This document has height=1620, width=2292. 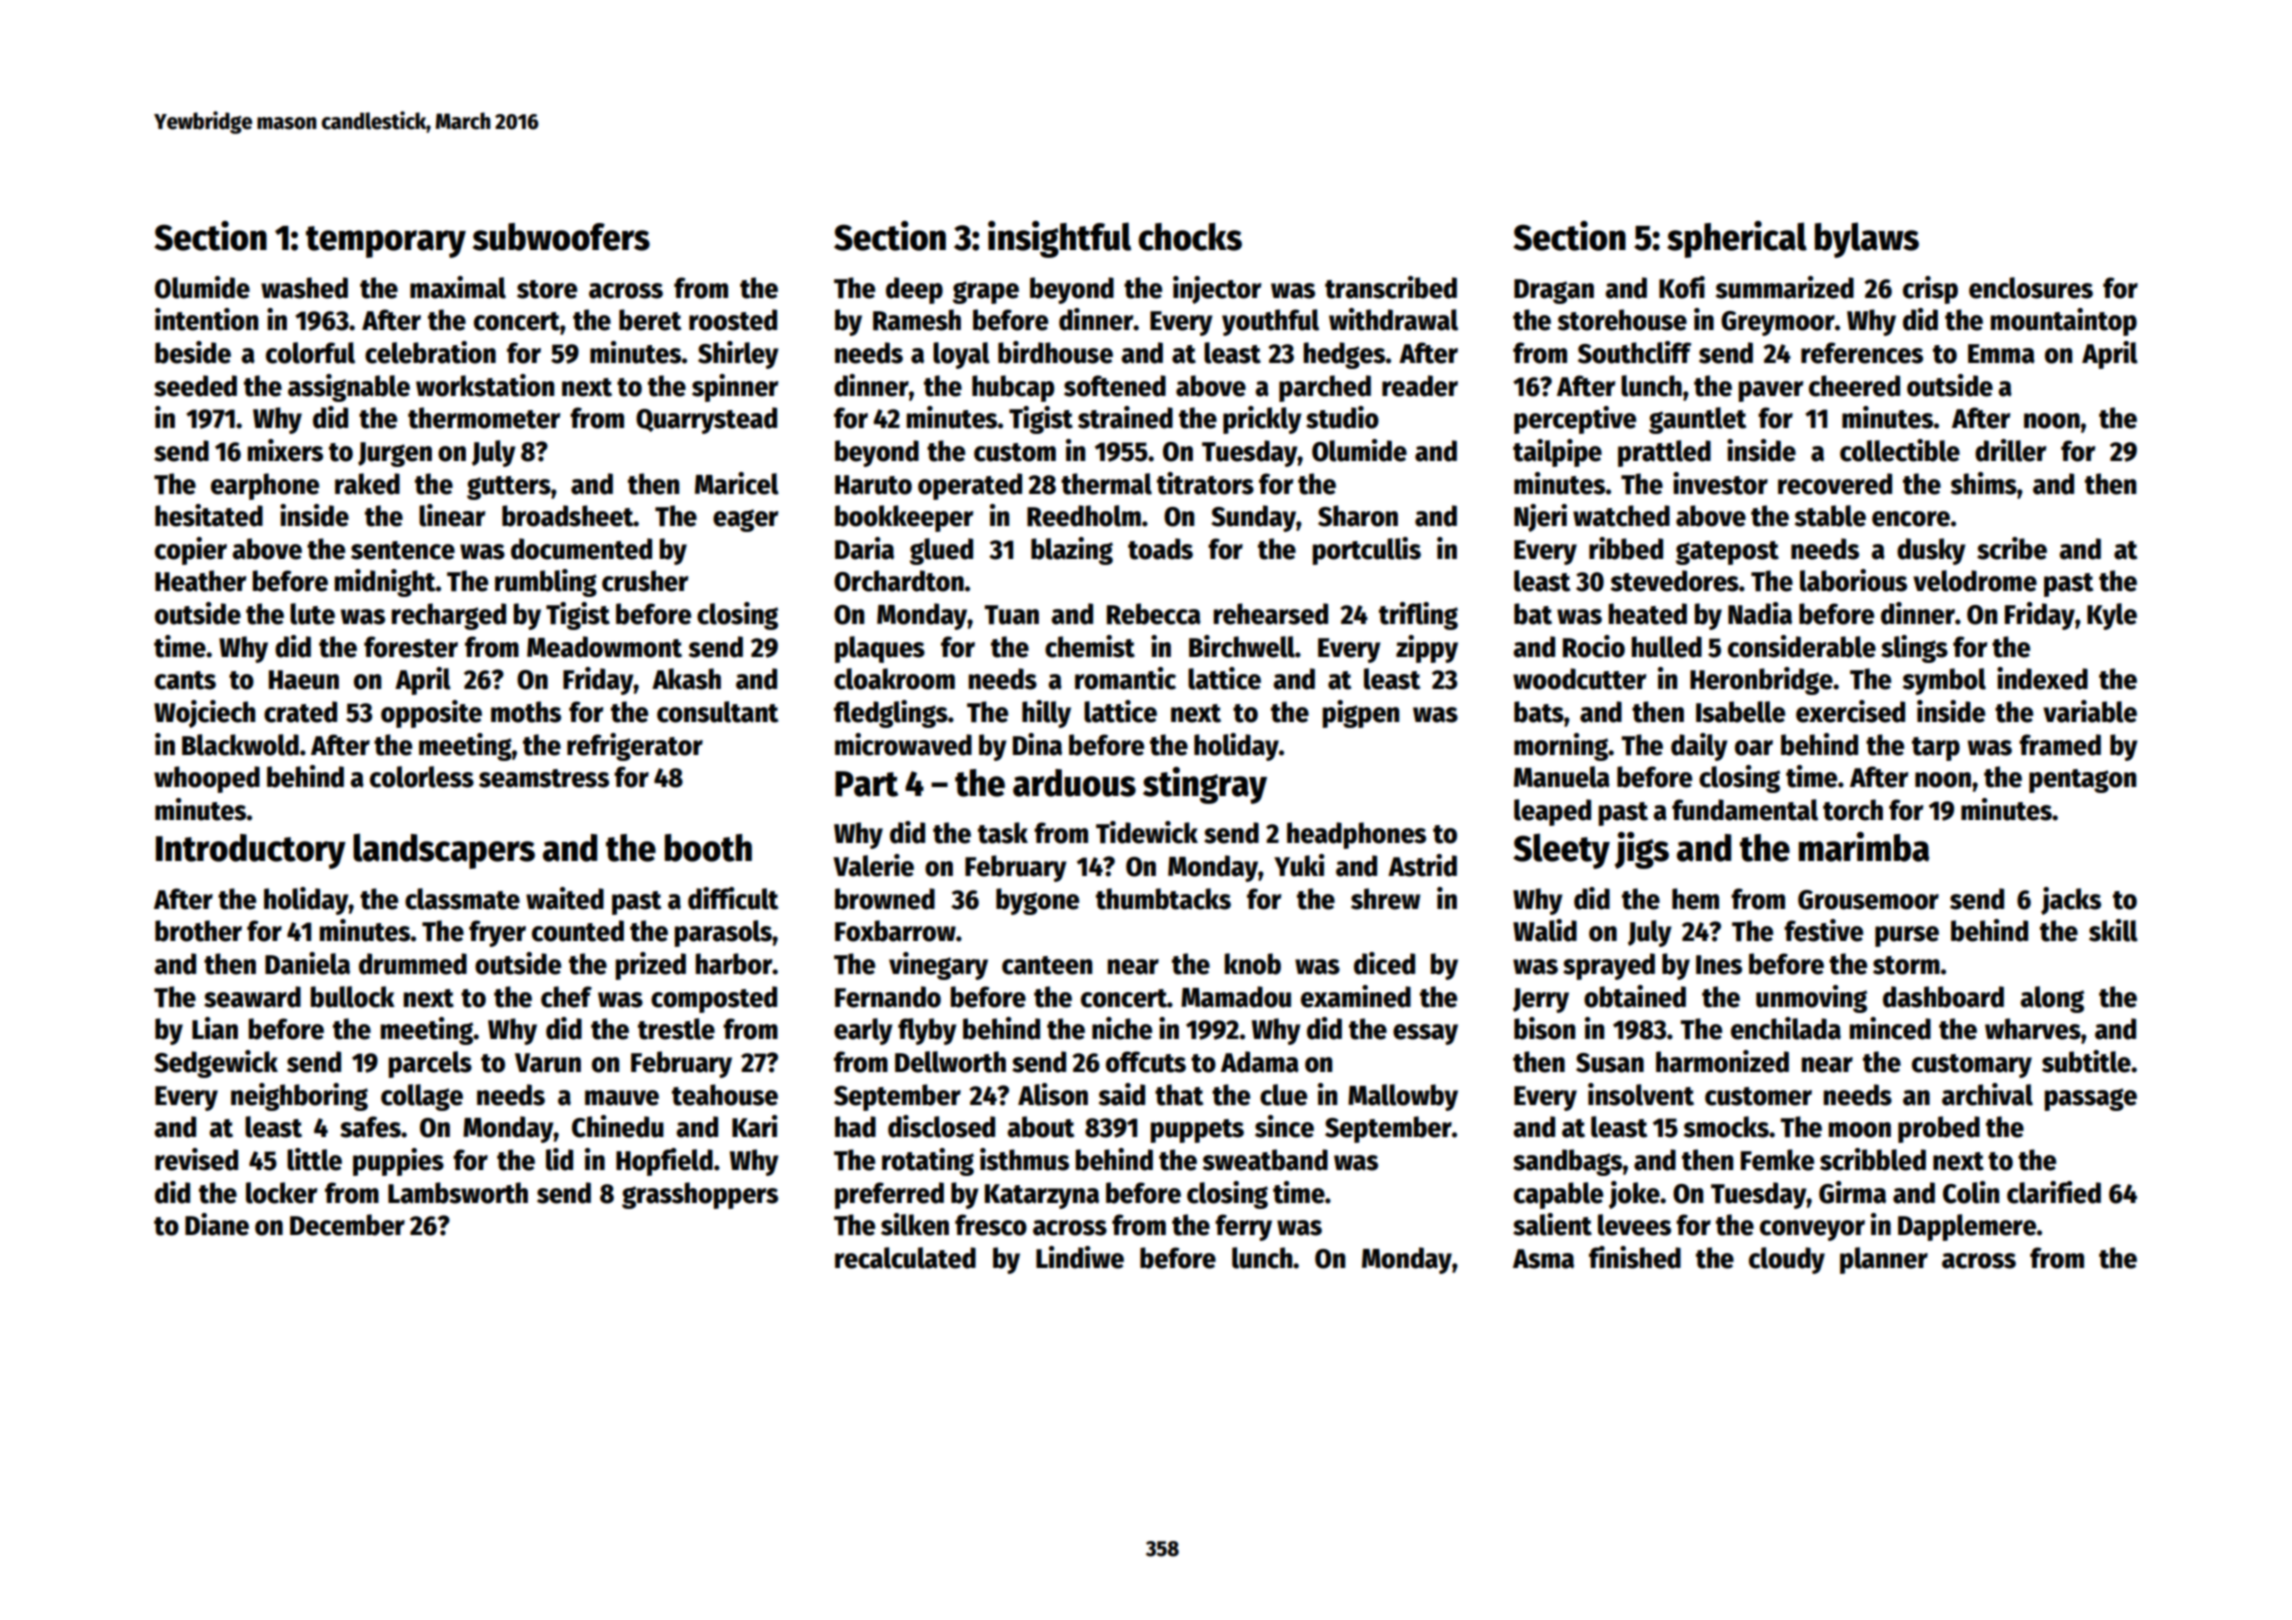 I want to click on driller, so click(x=2010, y=450).
